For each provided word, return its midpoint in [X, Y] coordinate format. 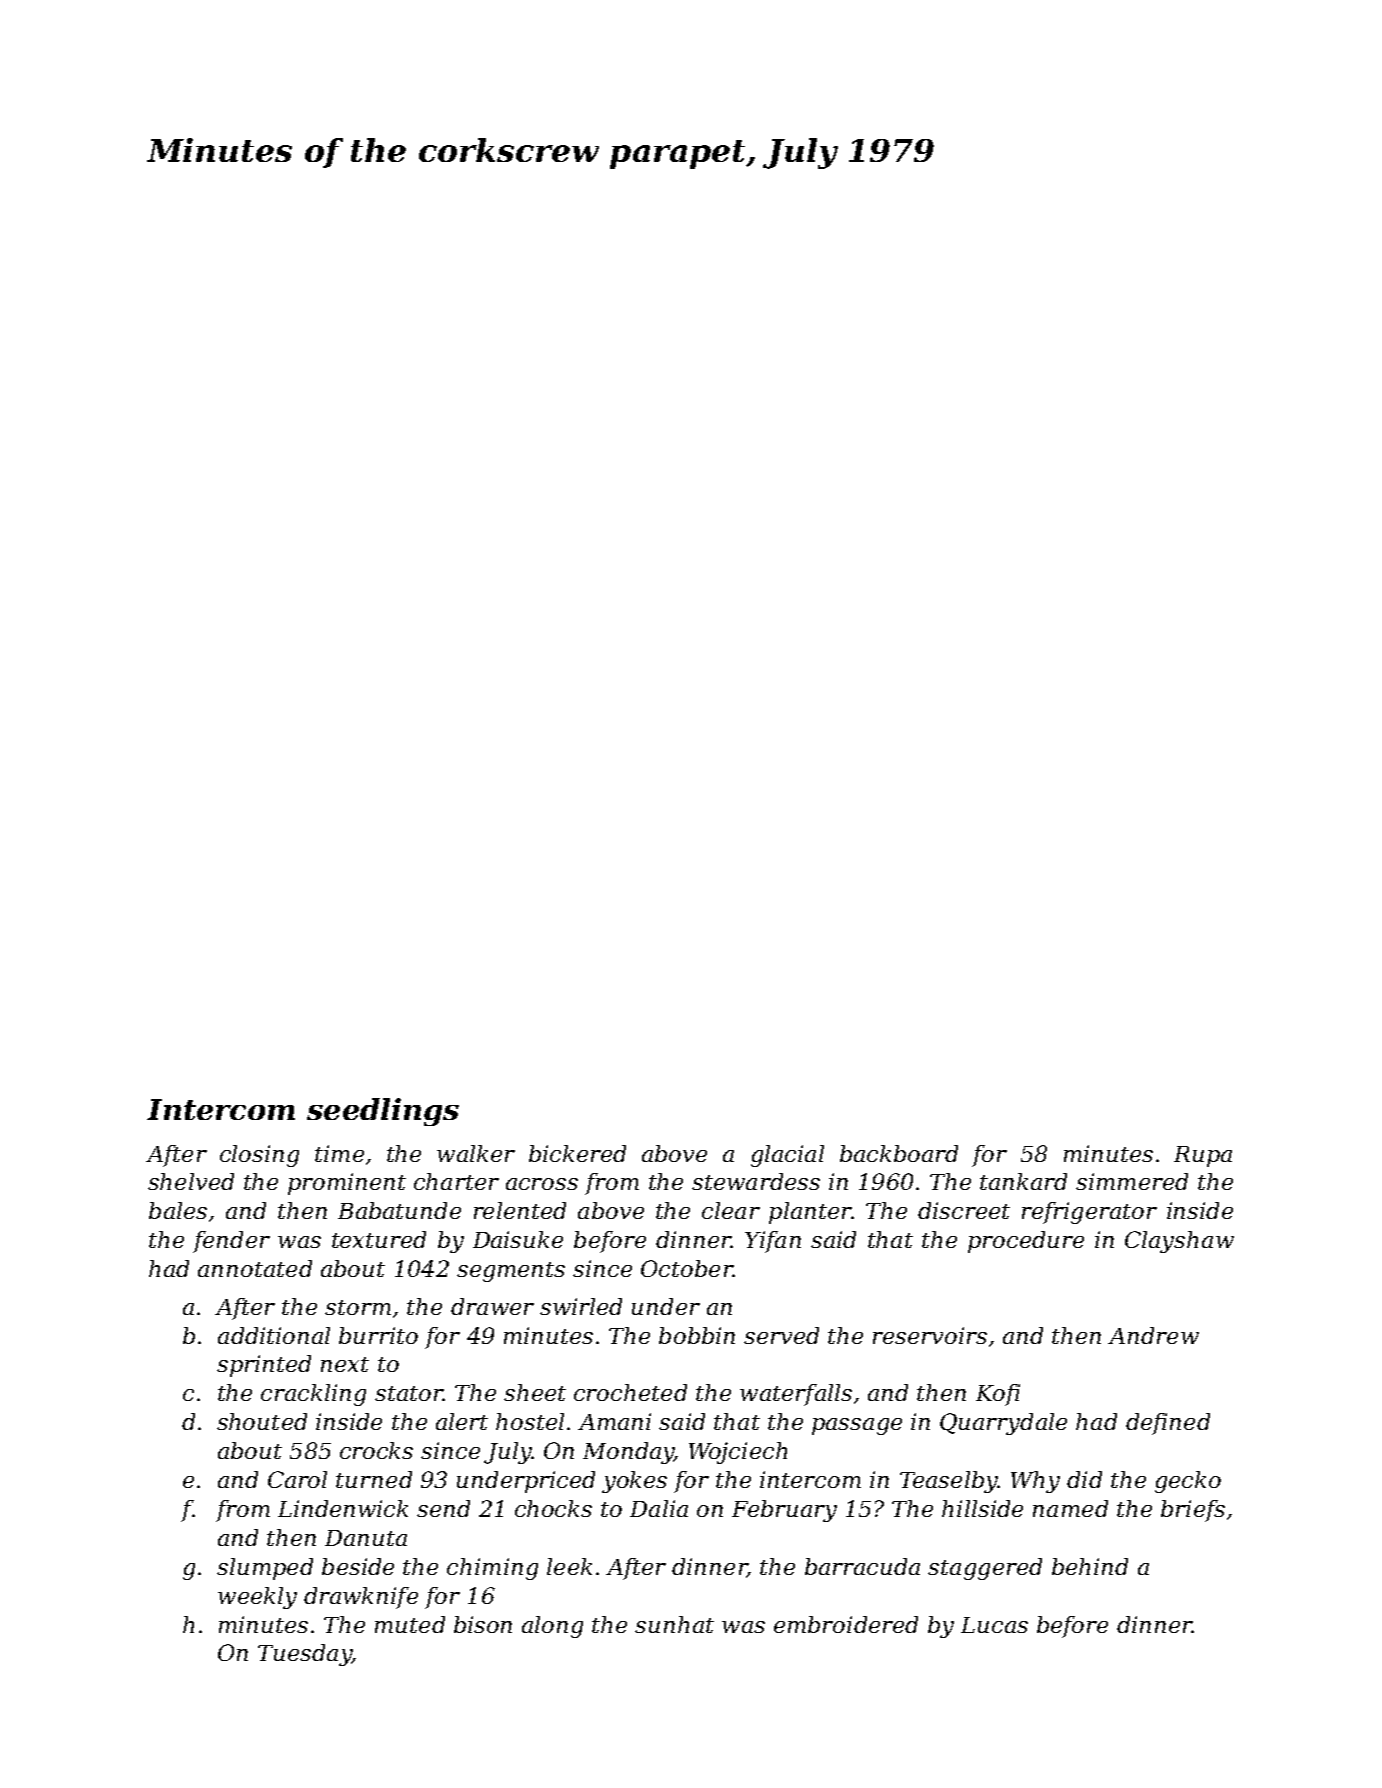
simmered [1132, 1181]
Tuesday [304, 1655]
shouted [262, 1421]
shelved [191, 1181]
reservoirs [930, 1335]
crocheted [630, 1392]
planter [810, 1213]
